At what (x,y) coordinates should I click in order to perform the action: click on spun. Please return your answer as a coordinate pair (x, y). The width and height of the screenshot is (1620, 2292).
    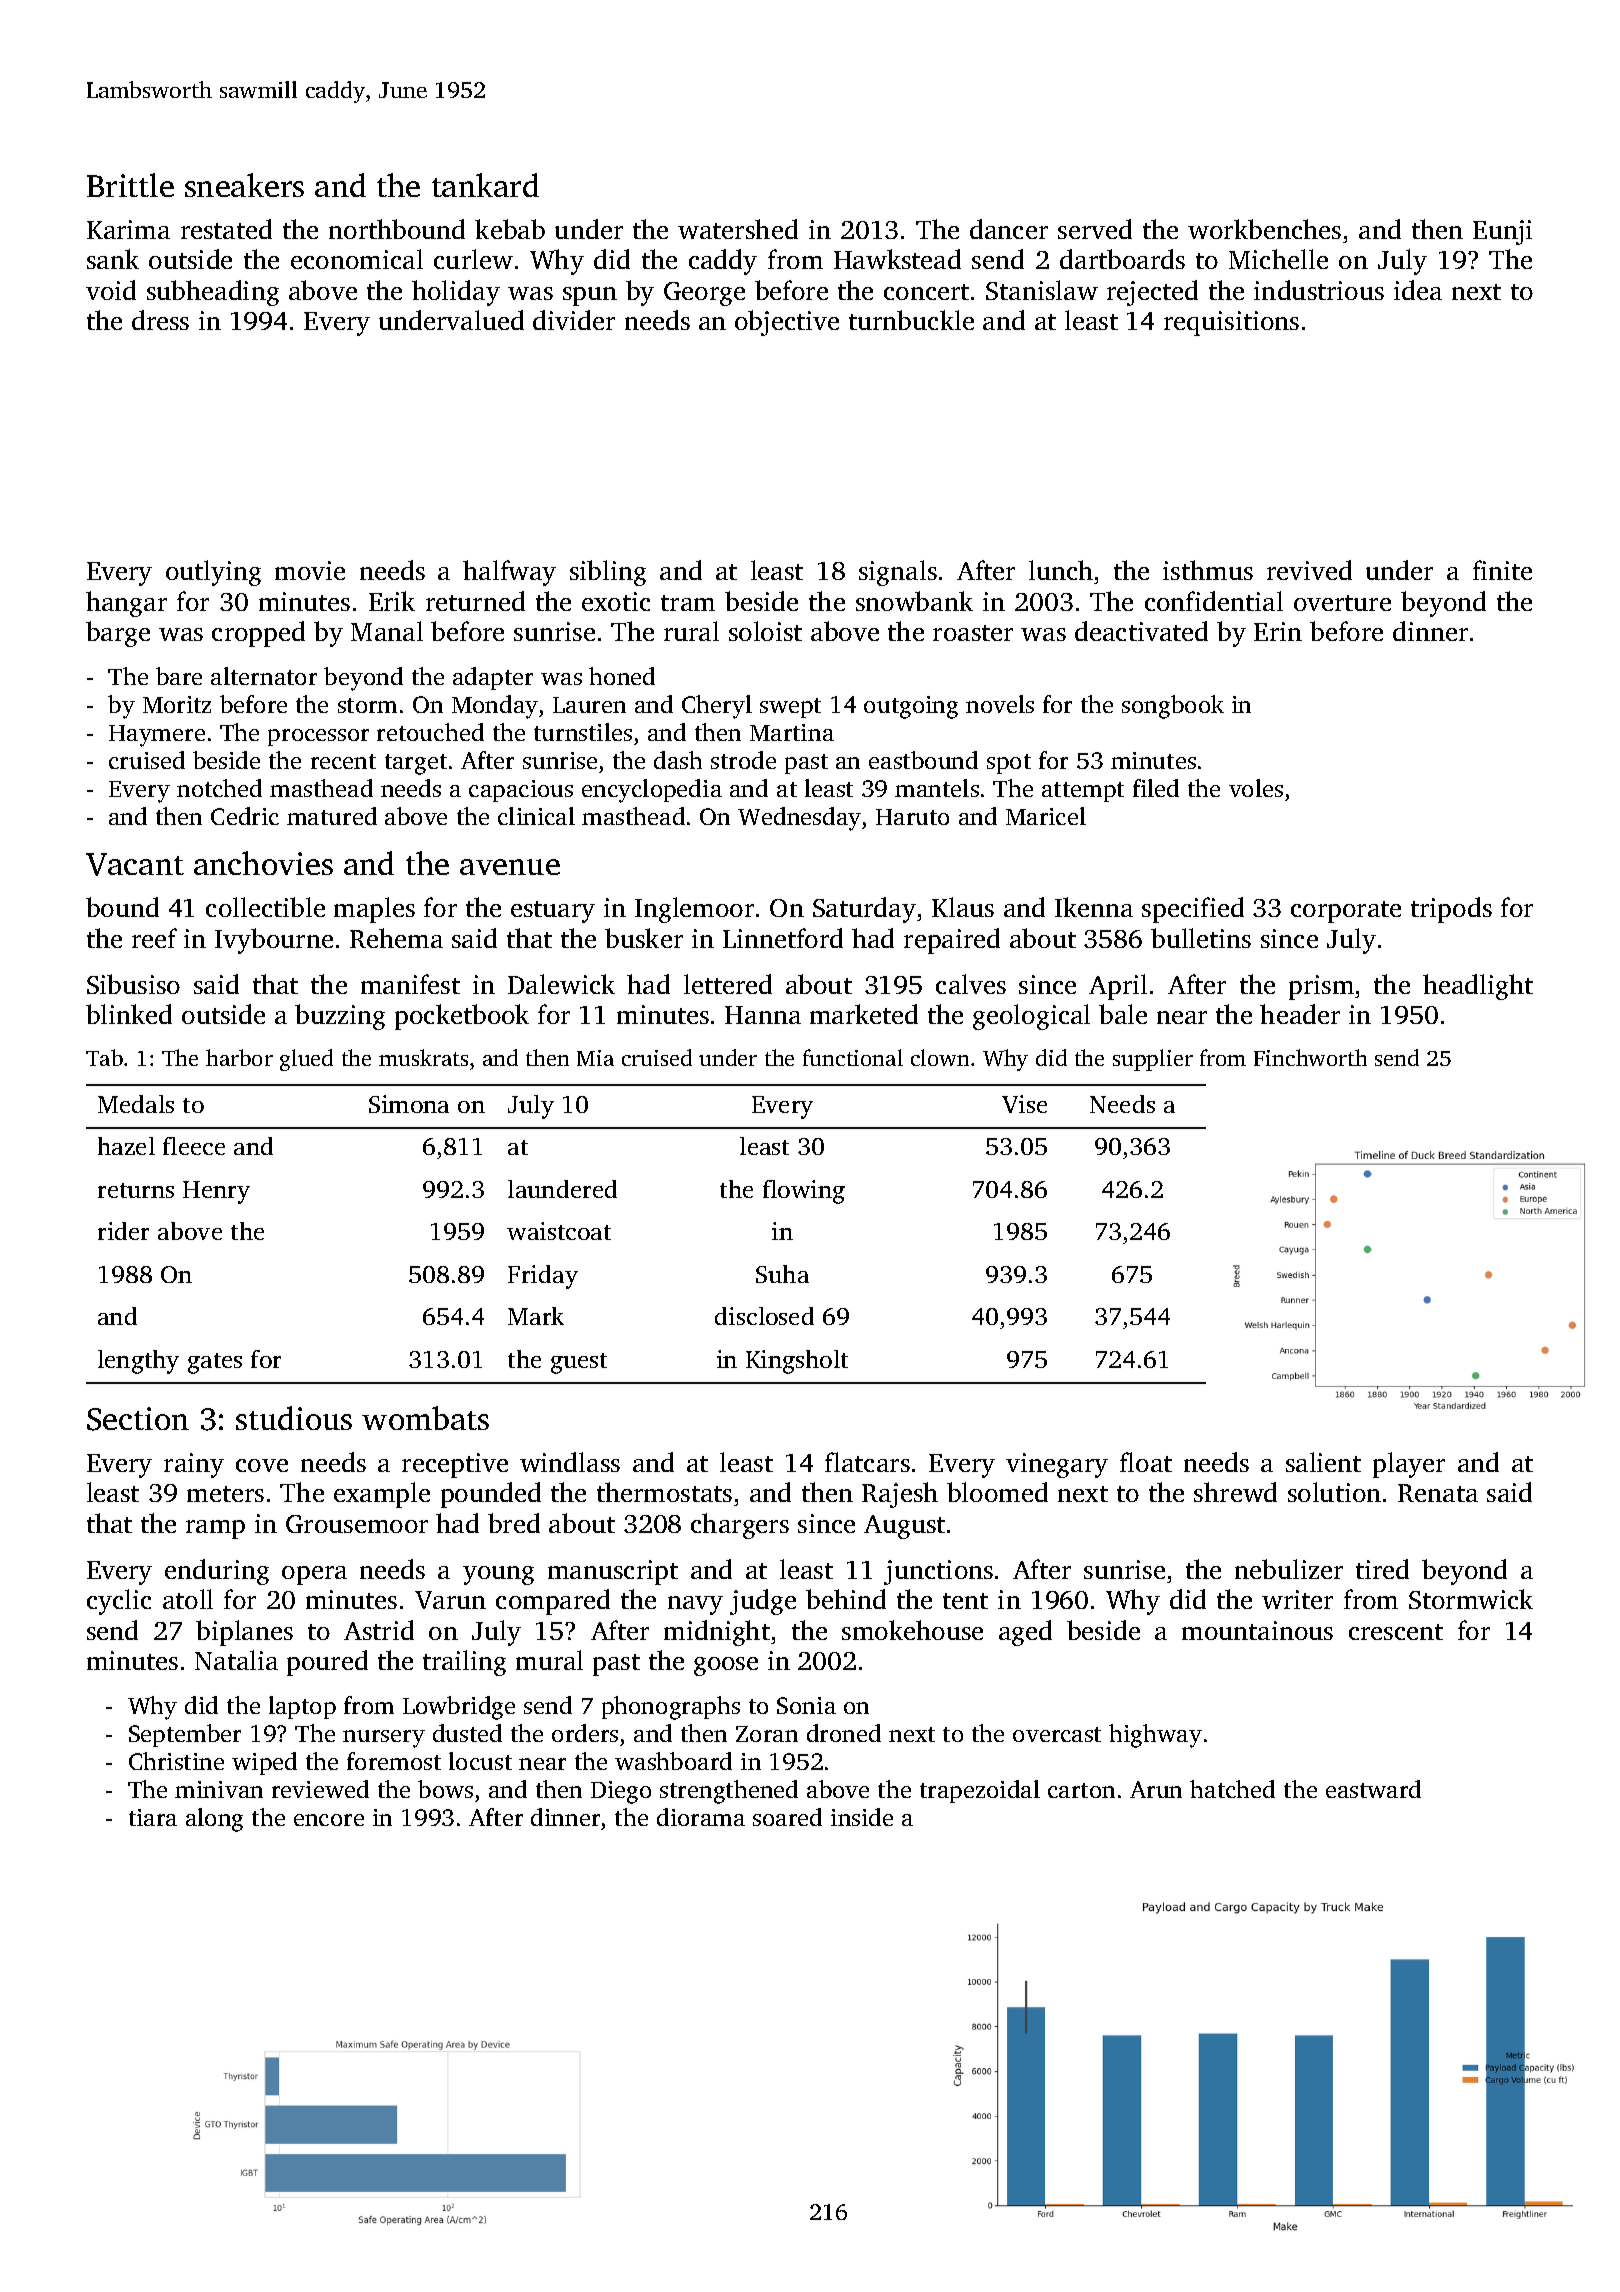
    Looking at the image, I should click on (590, 296).
